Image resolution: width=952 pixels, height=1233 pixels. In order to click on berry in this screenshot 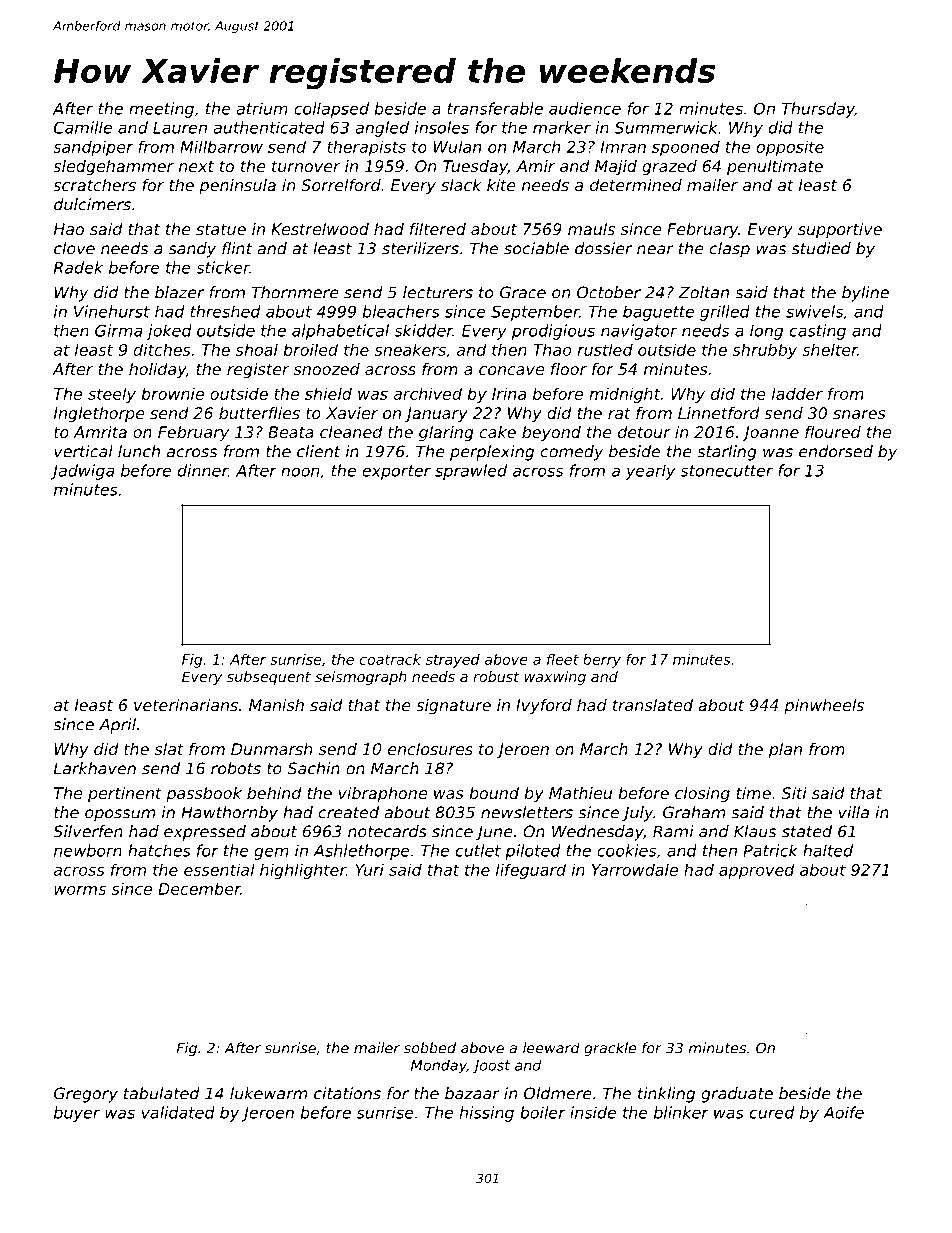, I will do `click(602, 661)`.
